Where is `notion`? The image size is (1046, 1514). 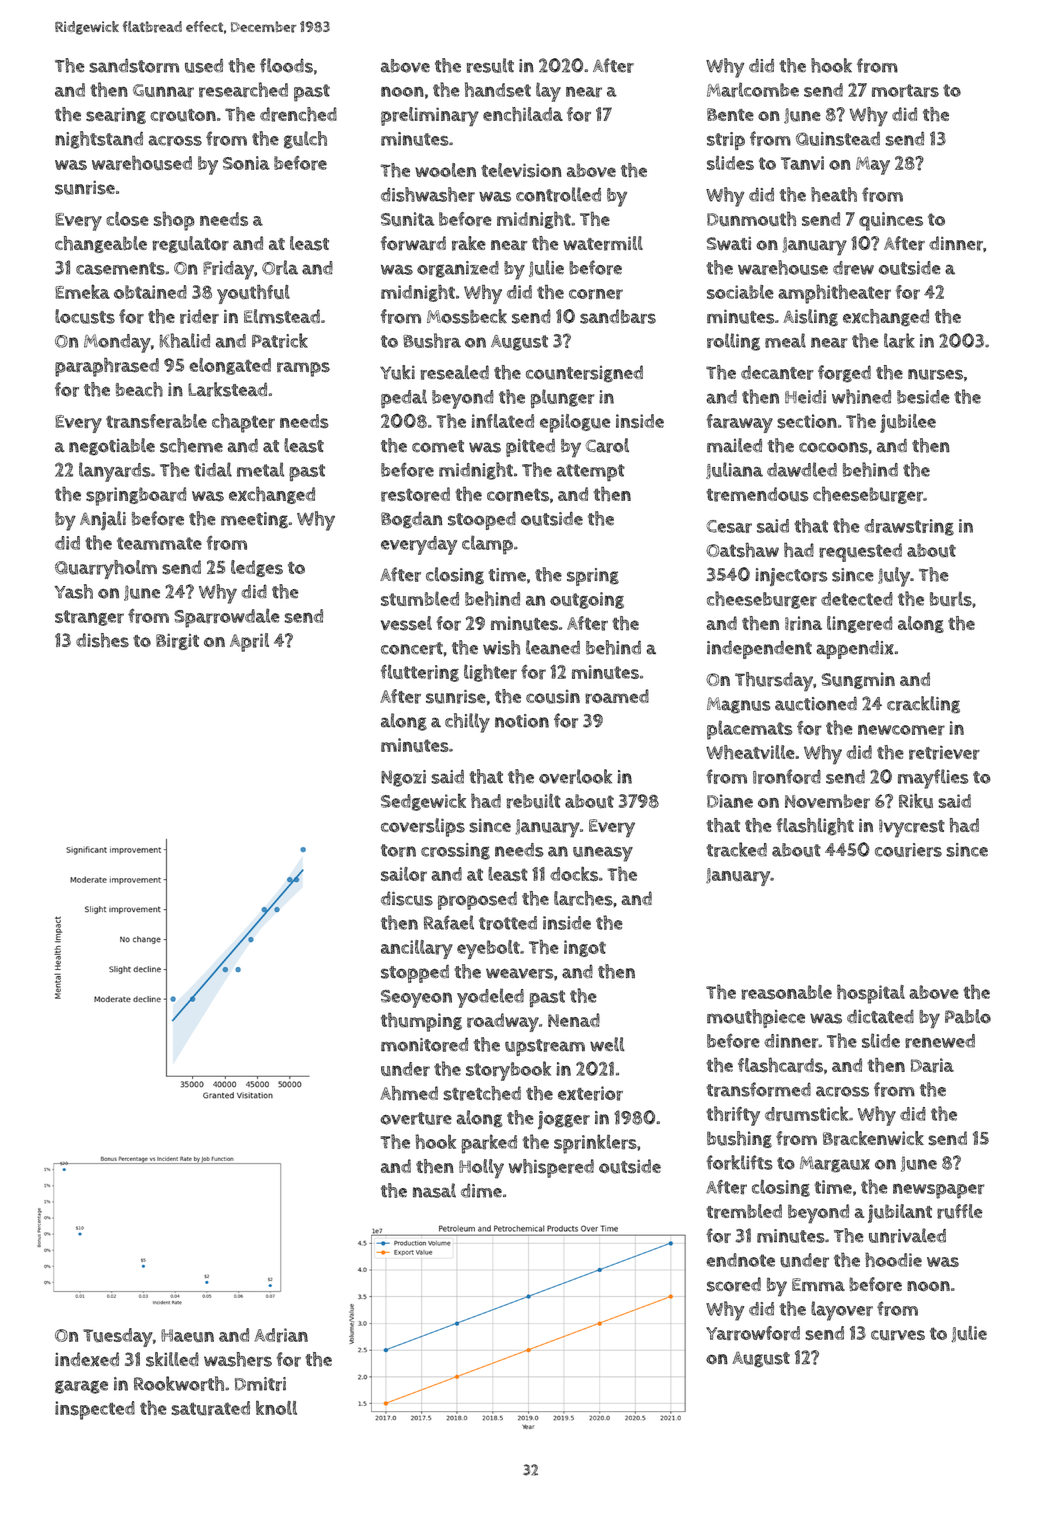
notion is located at coordinates (522, 721).
